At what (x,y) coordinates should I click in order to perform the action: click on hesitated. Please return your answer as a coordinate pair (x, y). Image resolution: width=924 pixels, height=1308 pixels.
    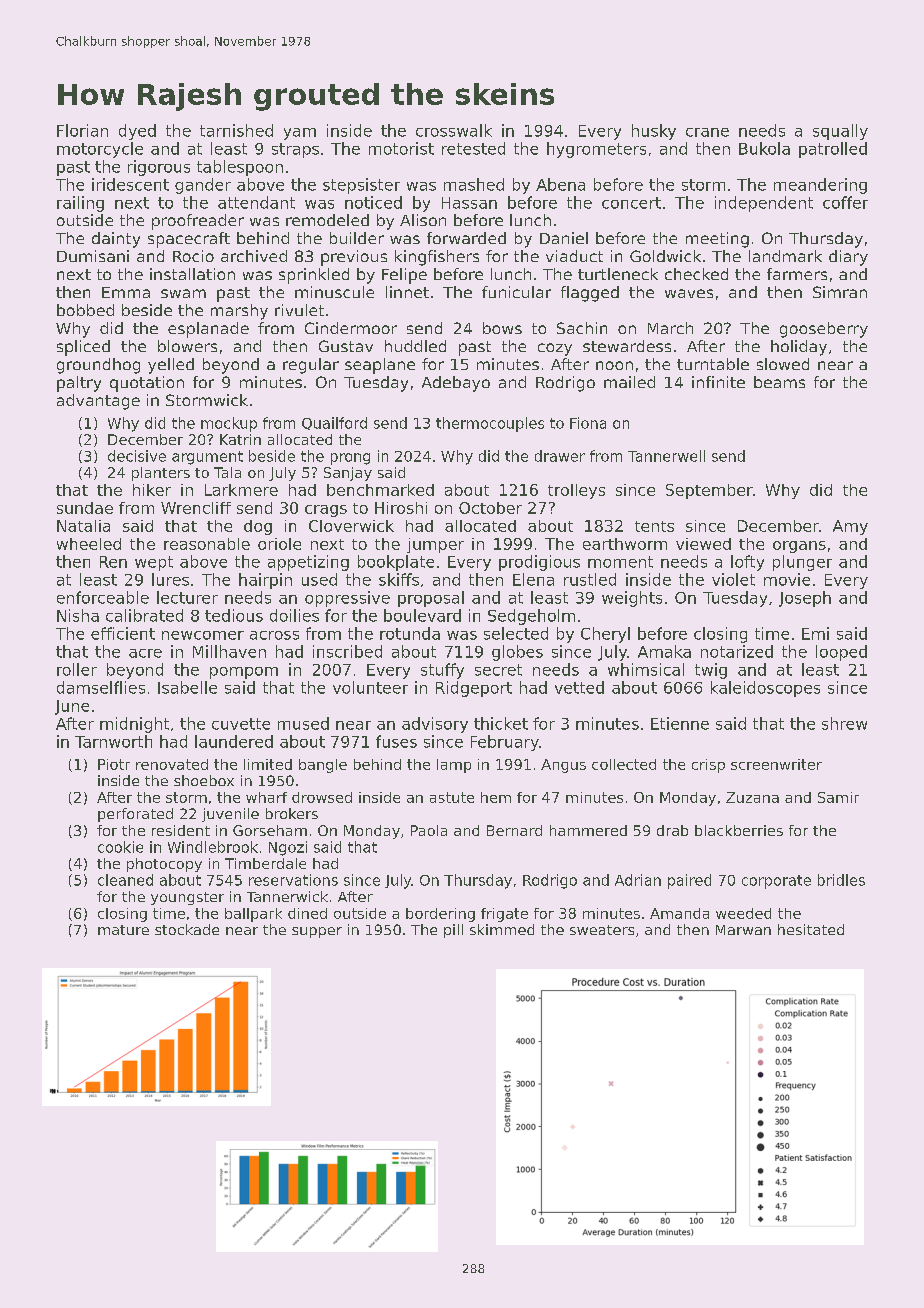
    Looking at the image, I should click on (811, 929).
